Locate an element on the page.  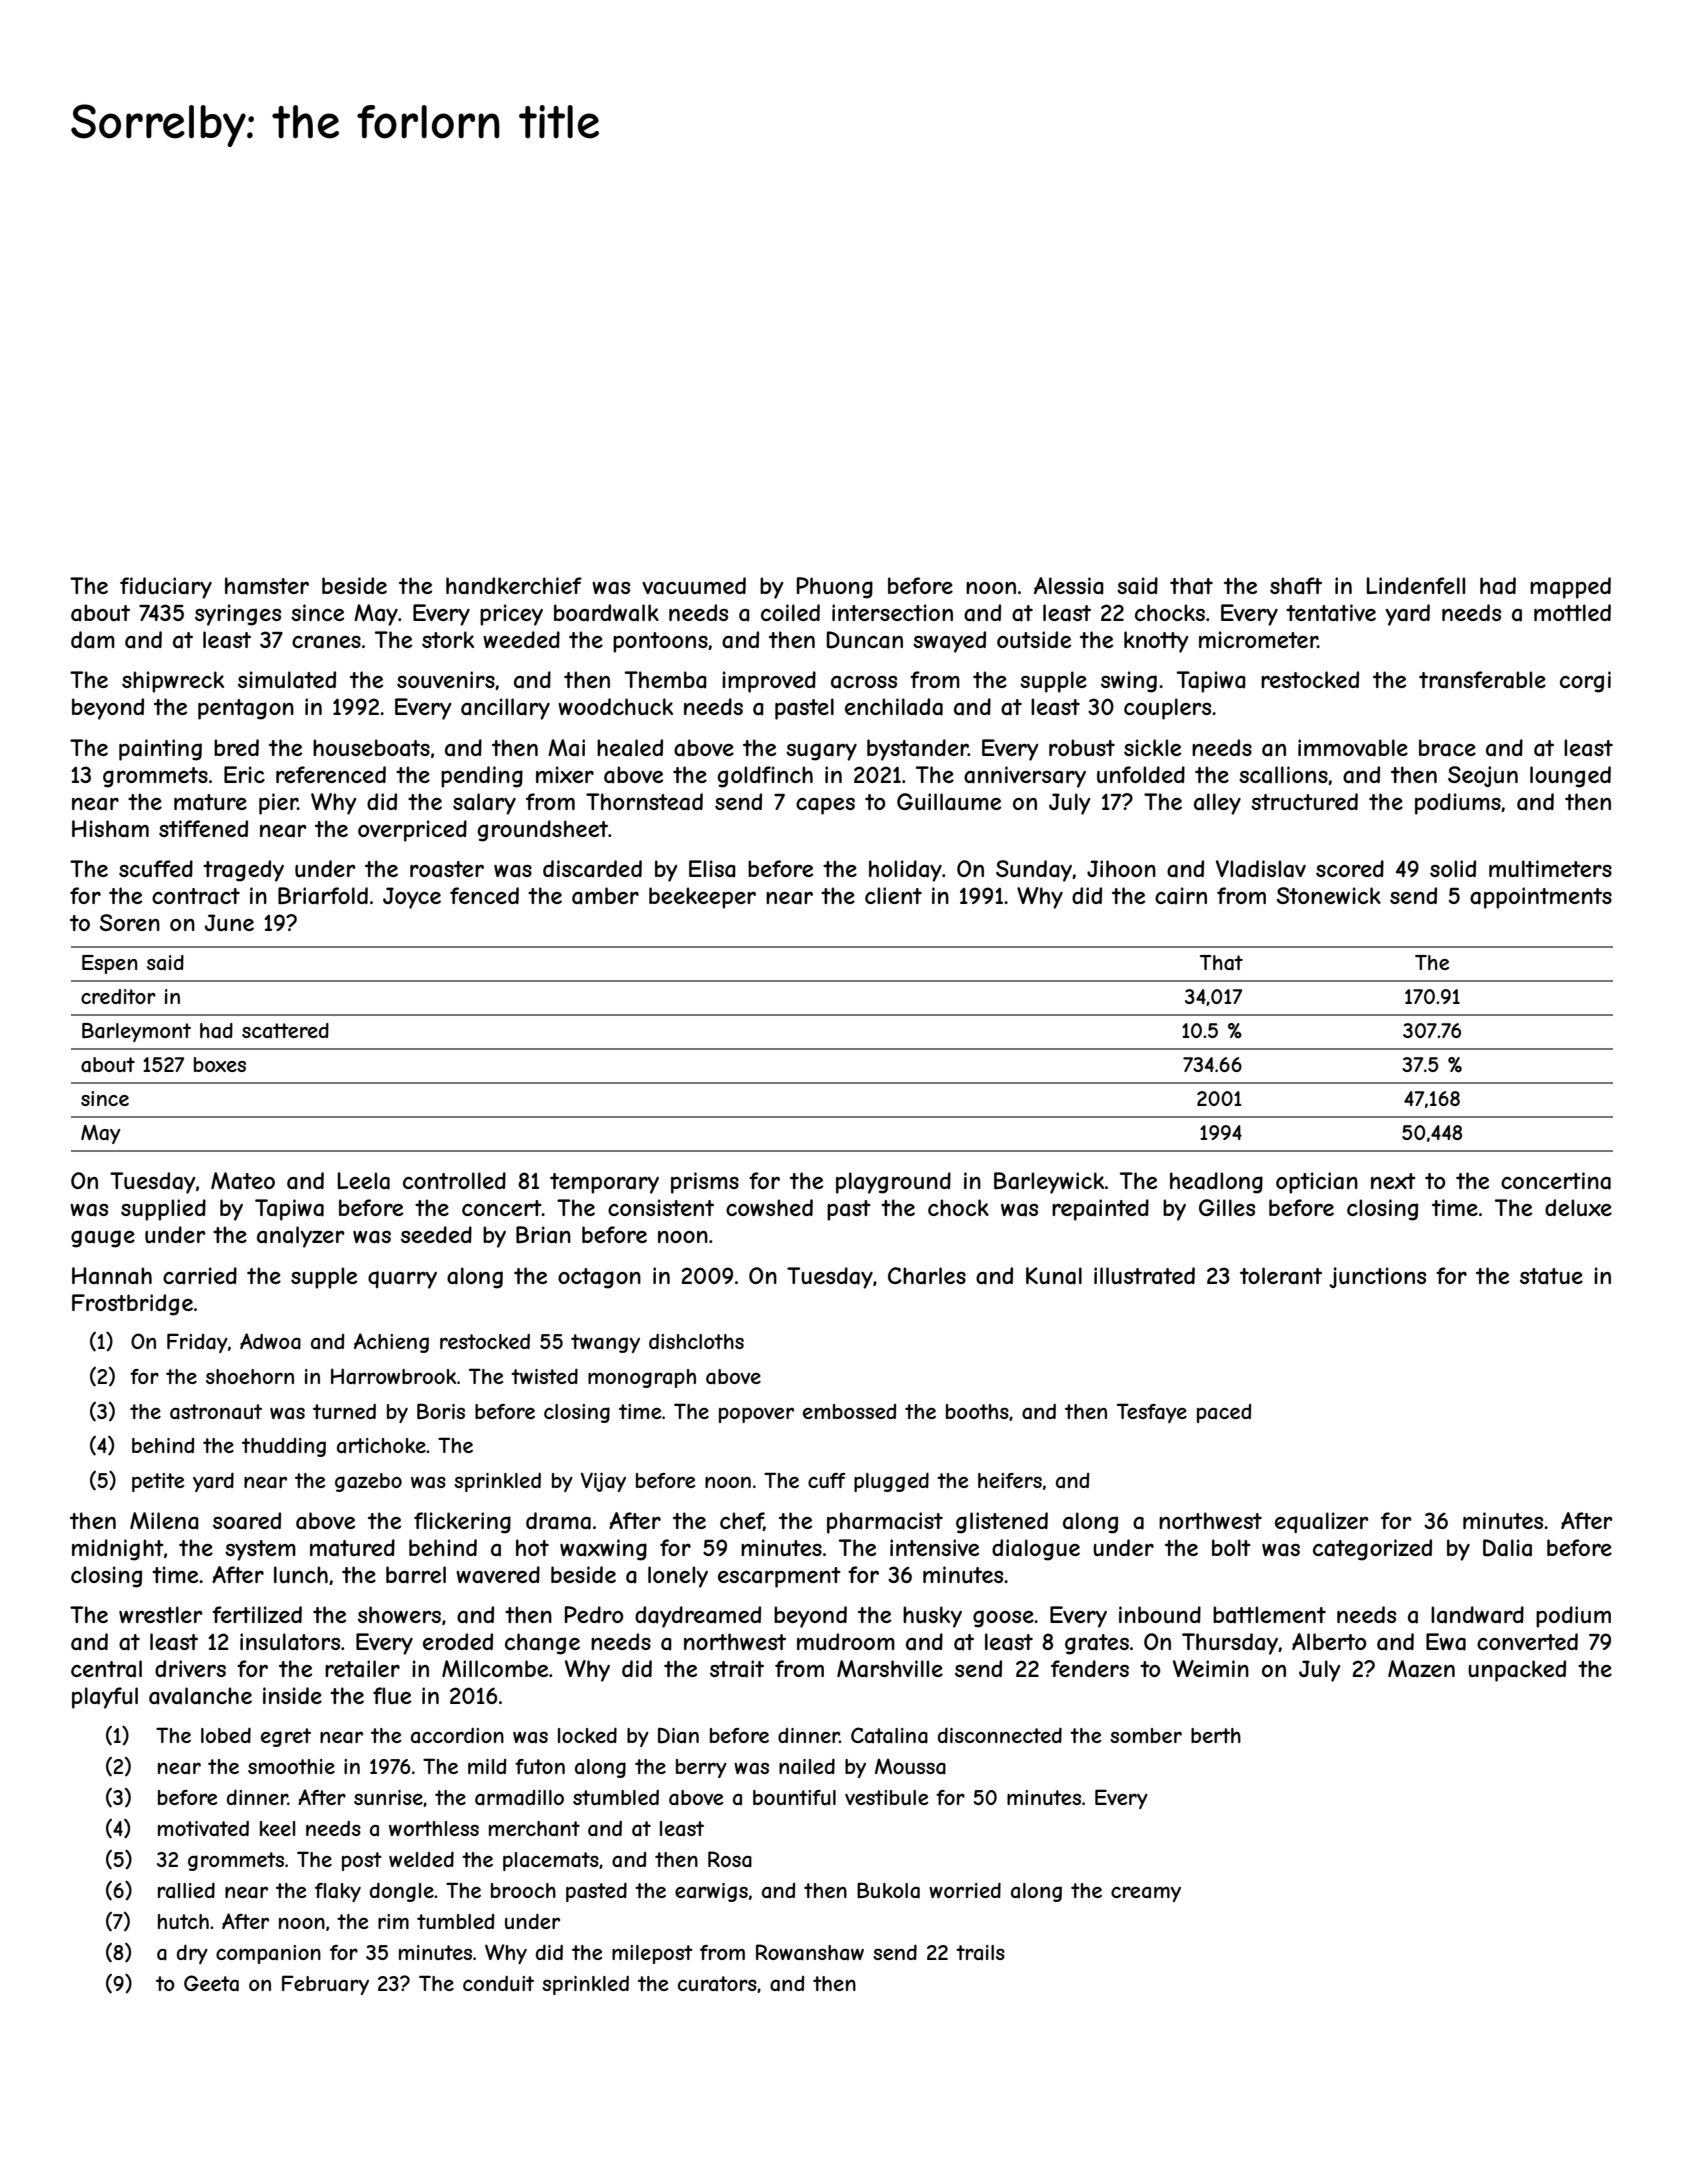
paced is located at coordinates (1224, 1413).
